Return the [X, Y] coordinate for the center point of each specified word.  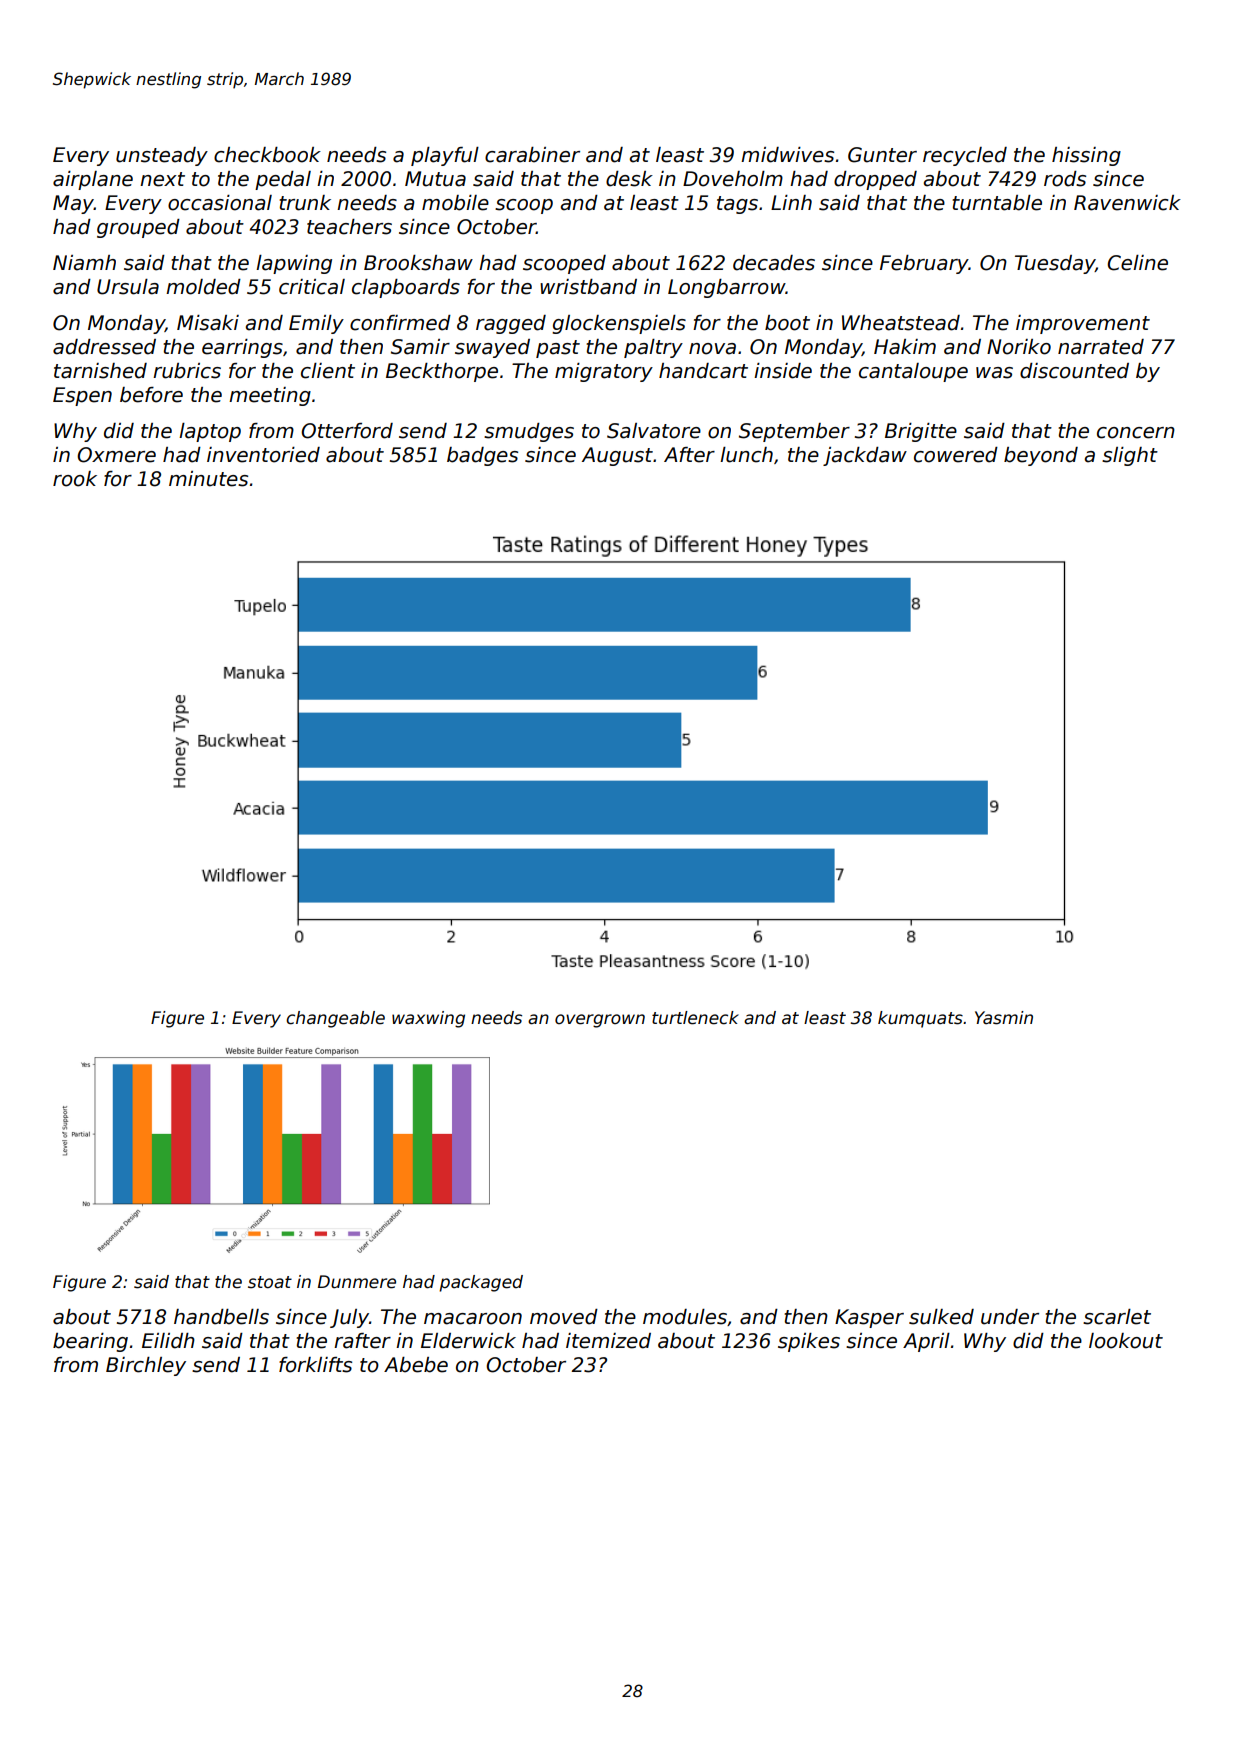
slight [1130, 456]
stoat [270, 1282]
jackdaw [865, 456]
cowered [956, 455]
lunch [746, 455]
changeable [335, 1019]
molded [203, 287]
